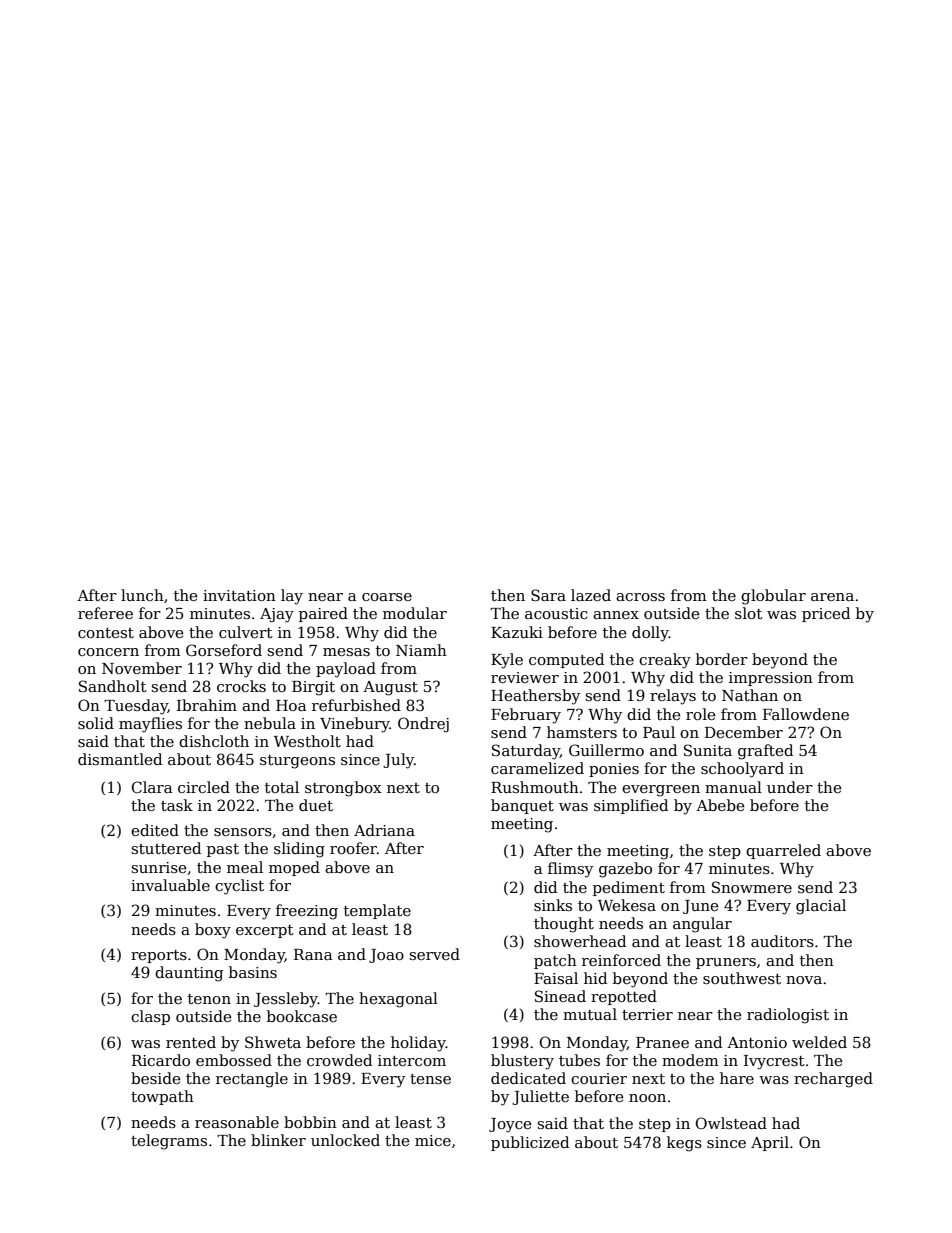  What do you see at coordinates (355, 725) in the screenshot?
I see `Vinebury` at bounding box center [355, 725].
